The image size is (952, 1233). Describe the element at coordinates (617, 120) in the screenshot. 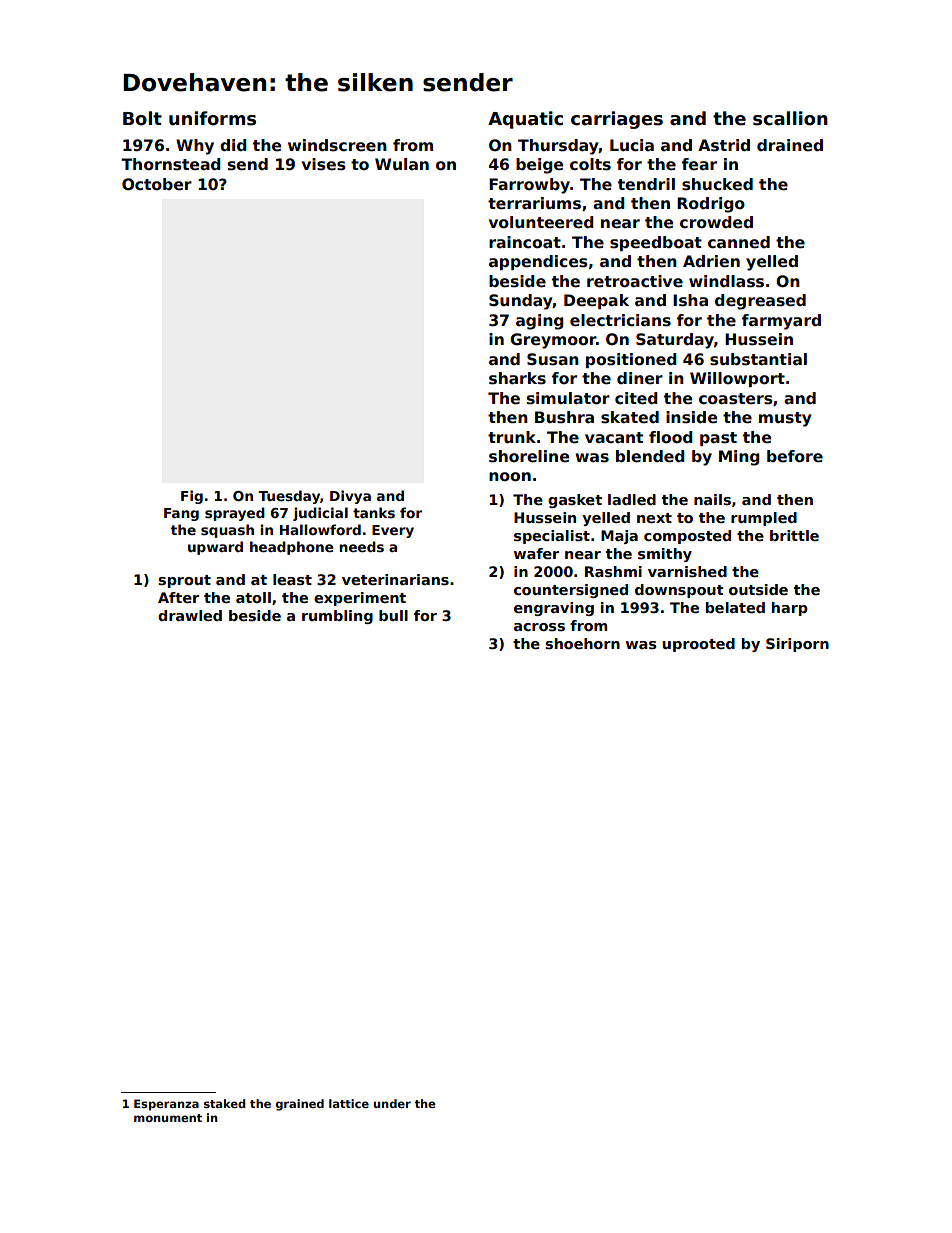

I see `carriages` at that location.
